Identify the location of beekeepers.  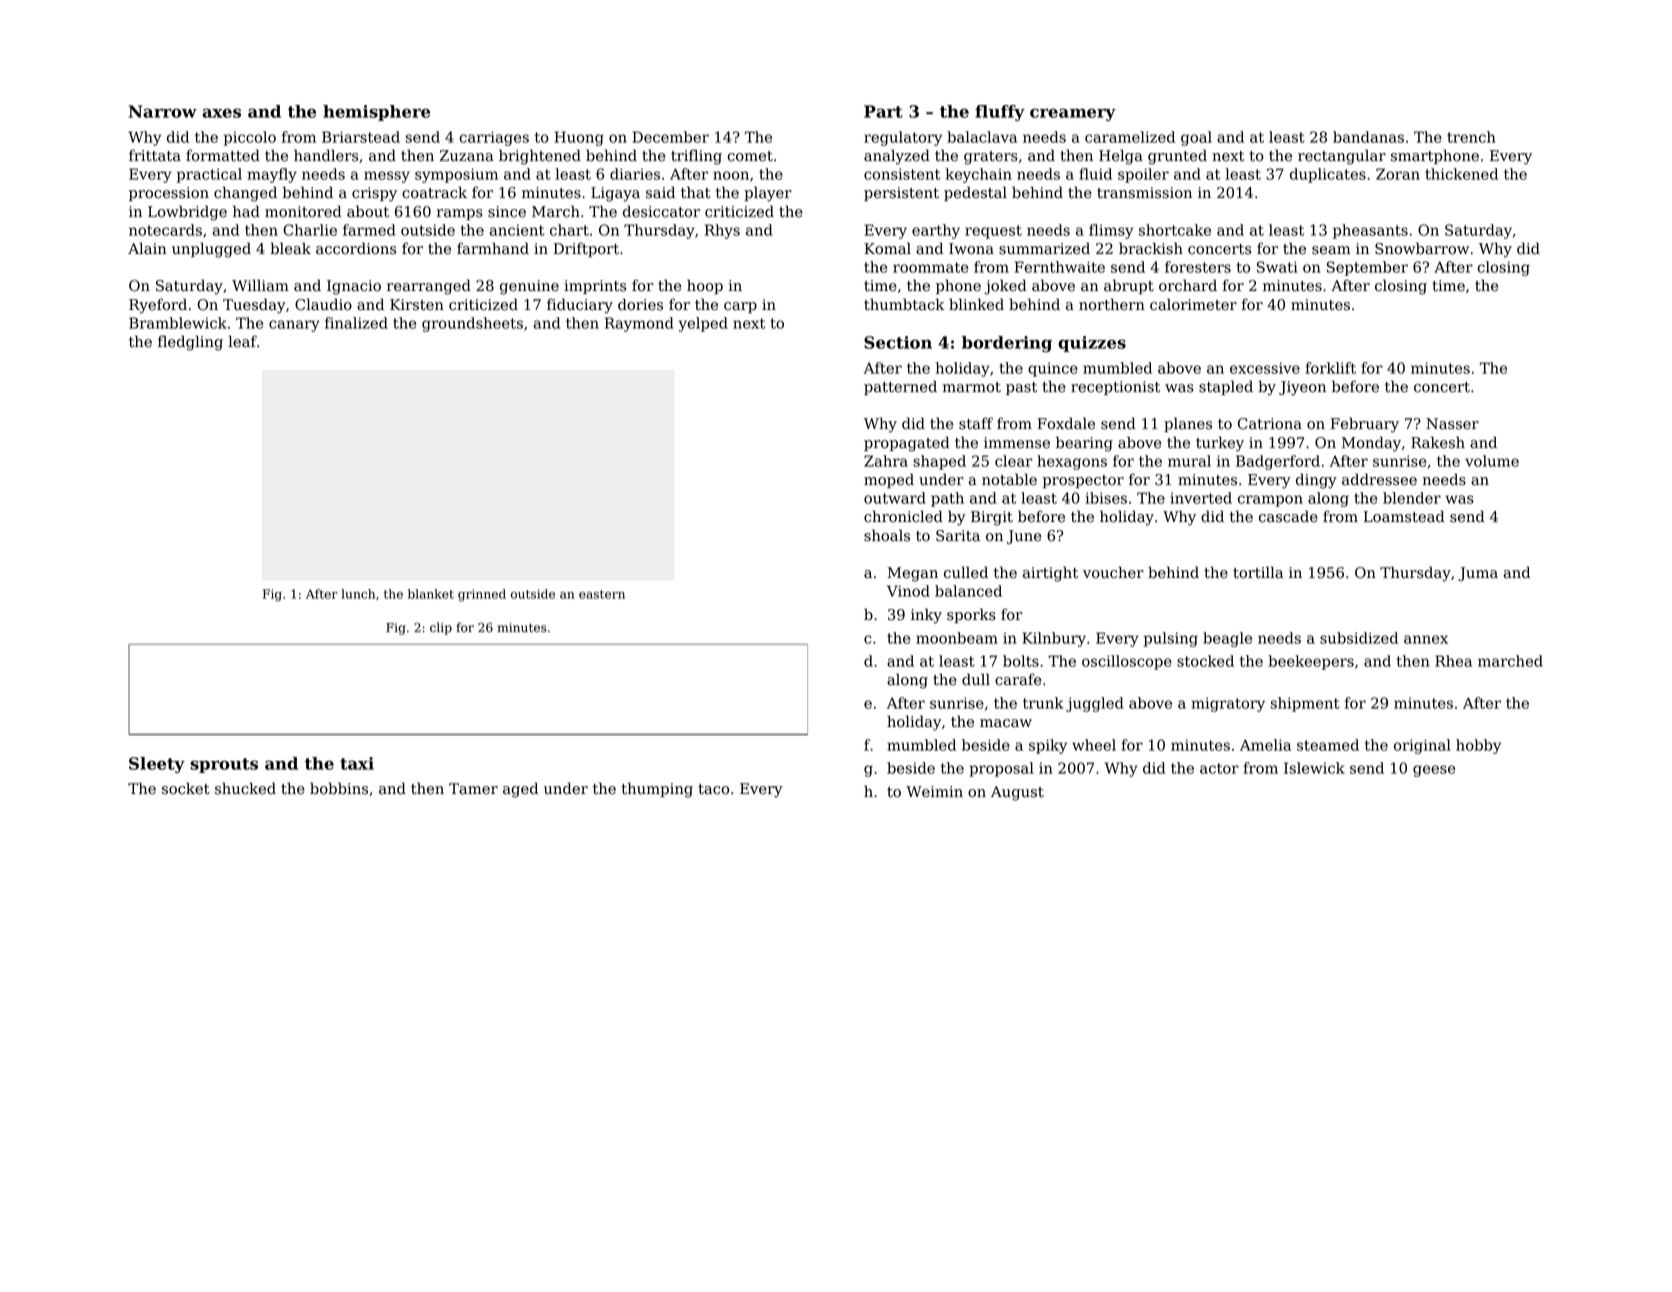
(1311, 662).
